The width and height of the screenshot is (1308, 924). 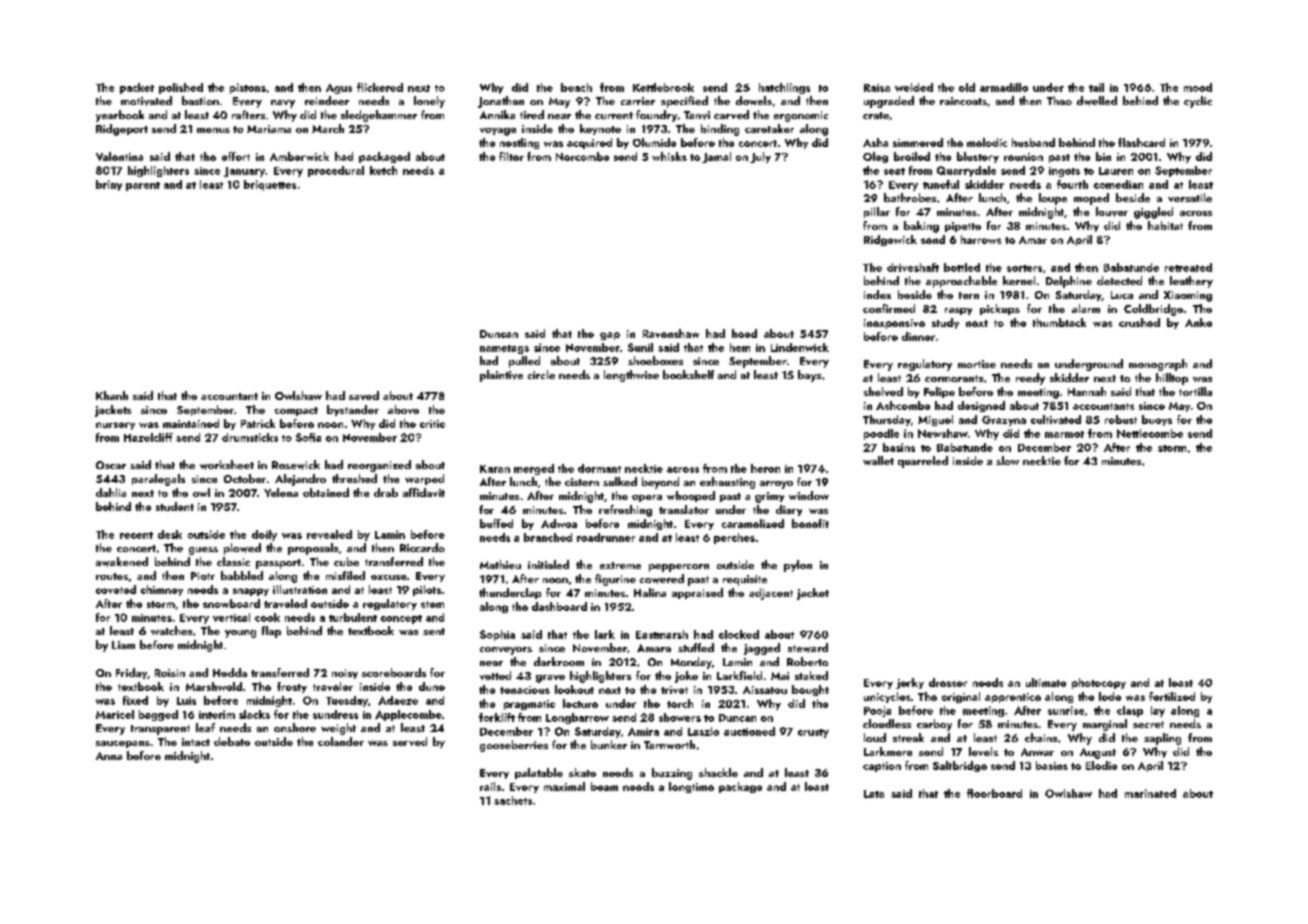 What do you see at coordinates (576, 87) in the screenshot?
I see `beach` at bounding box center [576, 87].
